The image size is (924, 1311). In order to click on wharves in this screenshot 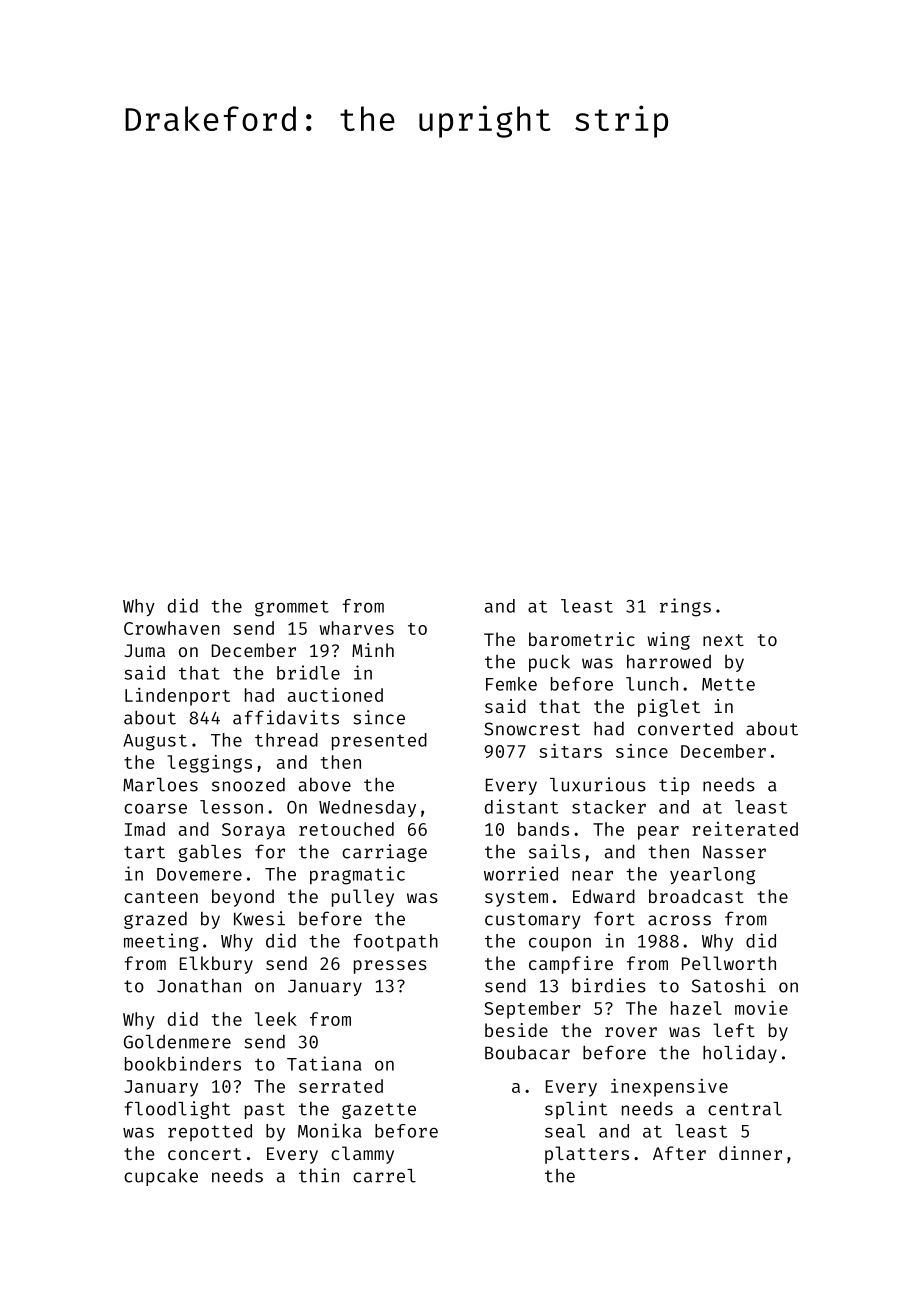, I will do `click(356, 628)`.
